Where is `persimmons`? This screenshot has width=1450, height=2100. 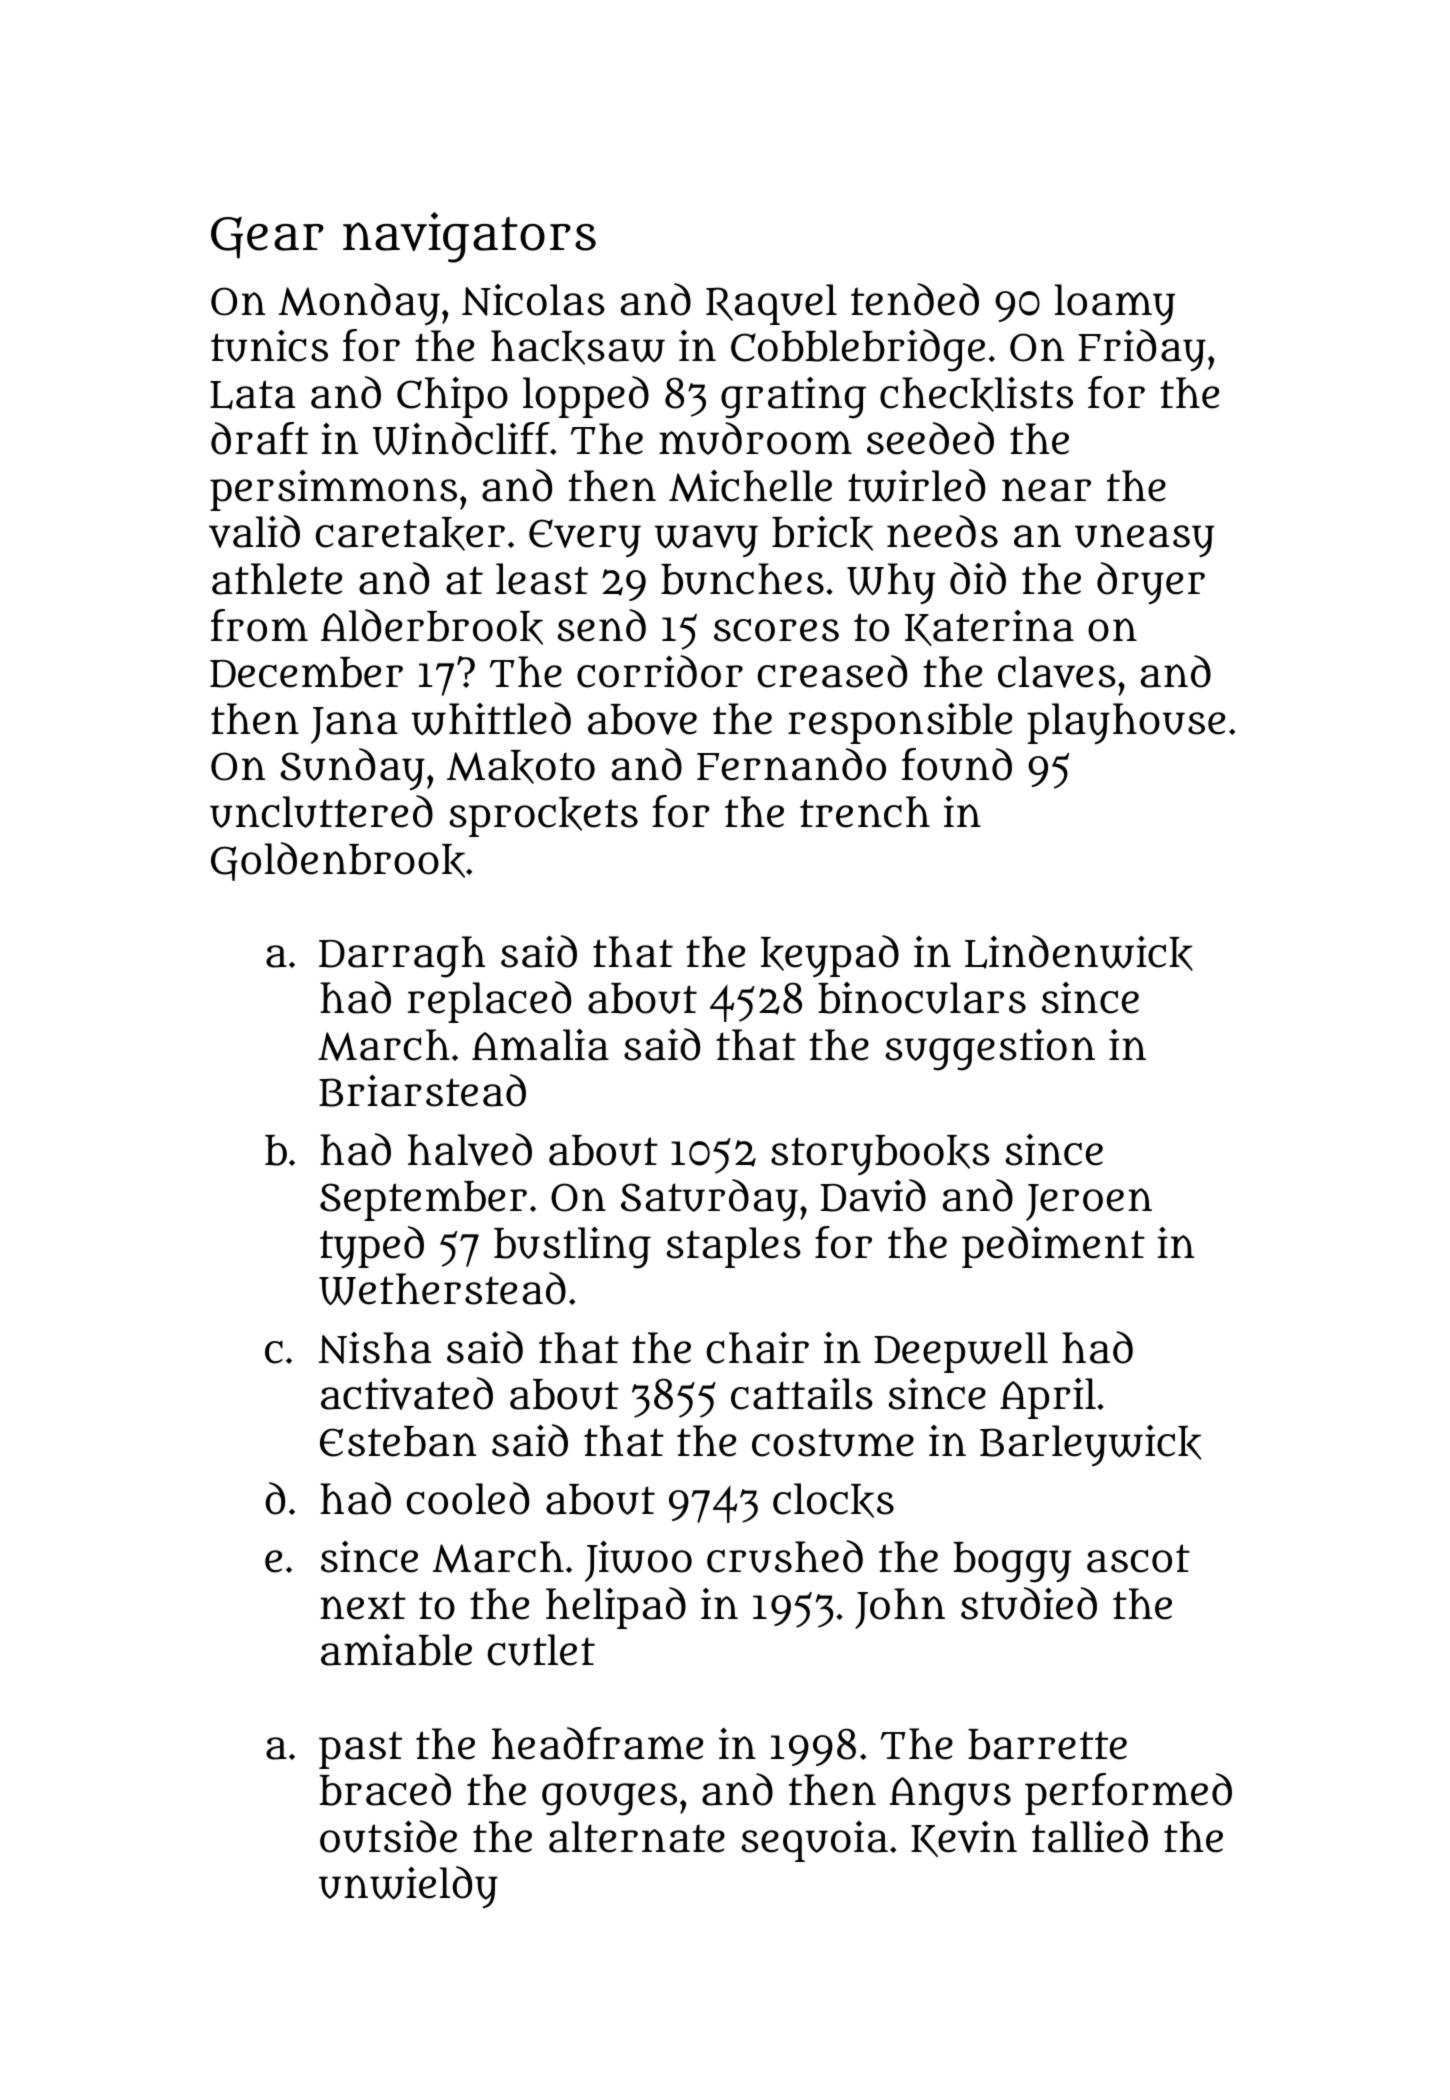
persimmons is located at coordinates (333, 490).
